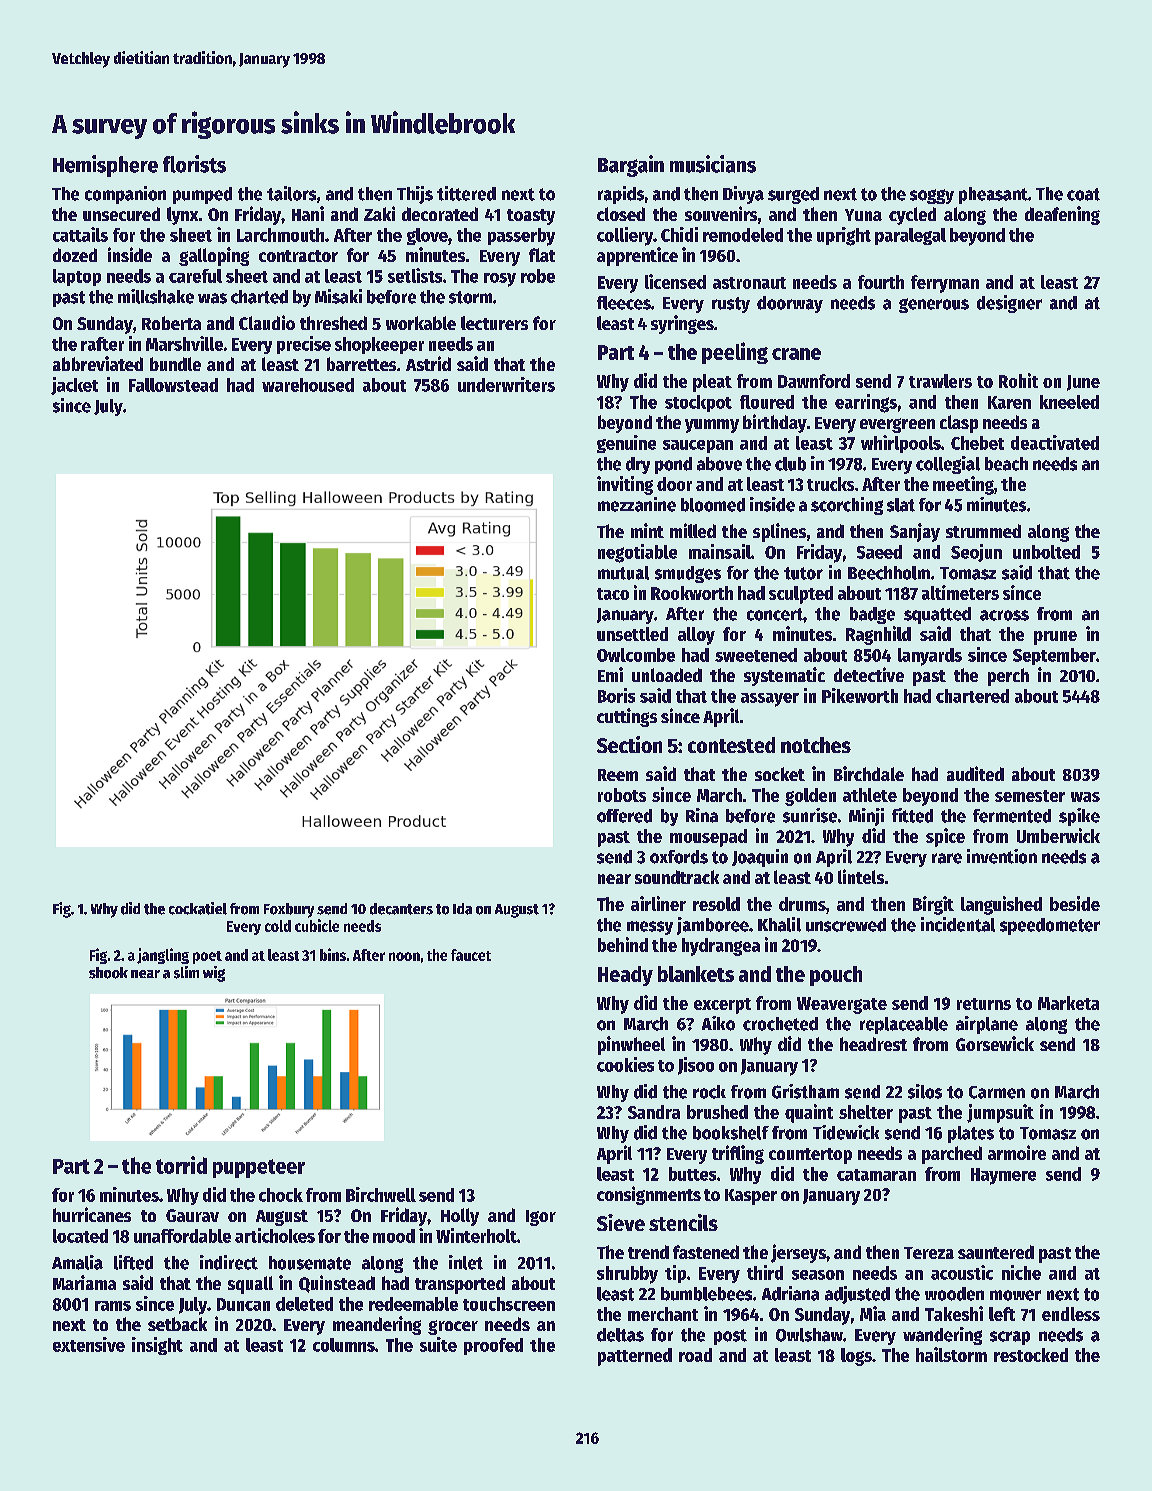 The height and width of the screenshot is (1491, 1152). I want to click on patterned, so click(635, 1357).
